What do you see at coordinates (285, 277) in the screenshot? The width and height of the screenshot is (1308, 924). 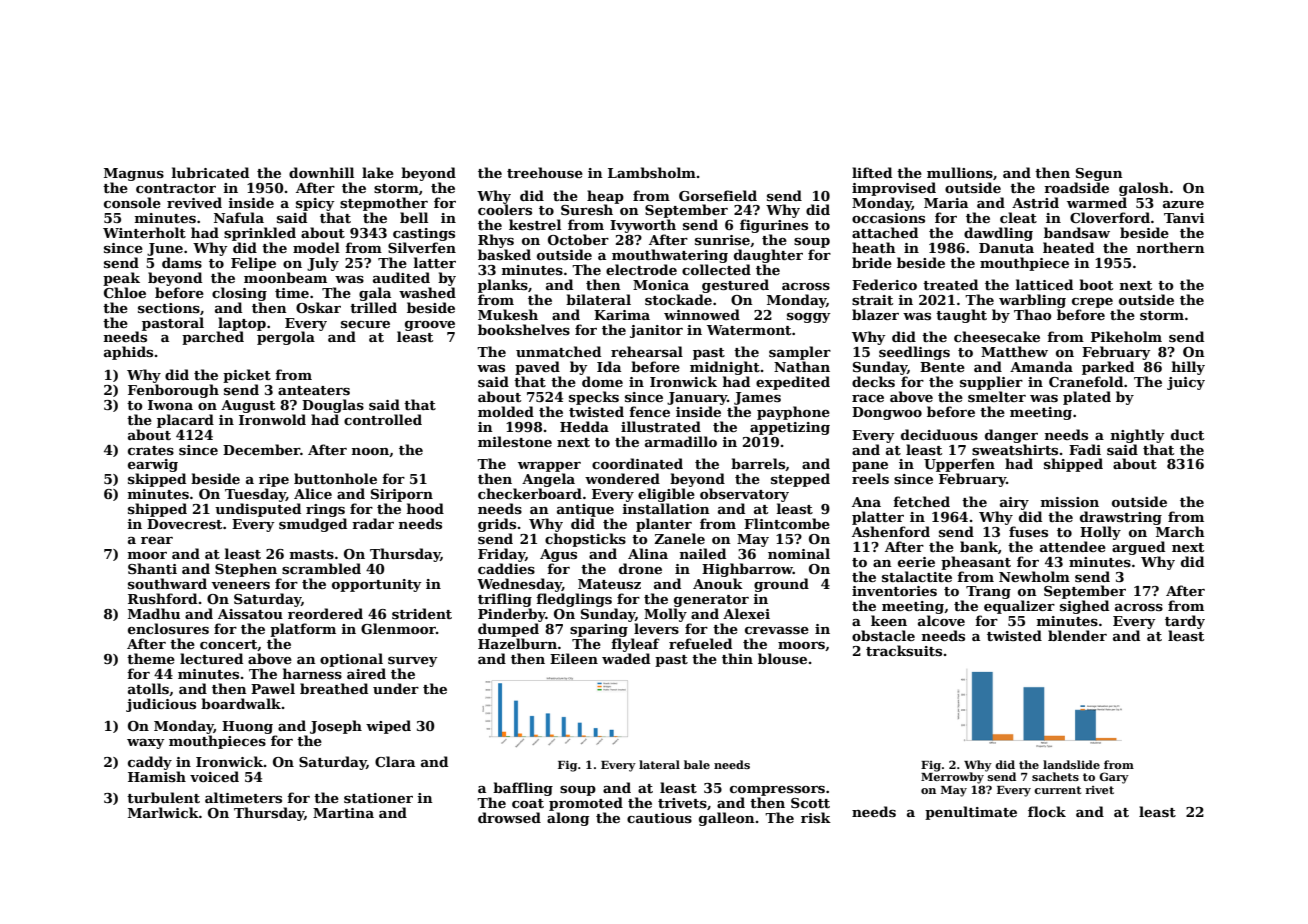 I see `moonbeam` at bounding box center [285, 277].
